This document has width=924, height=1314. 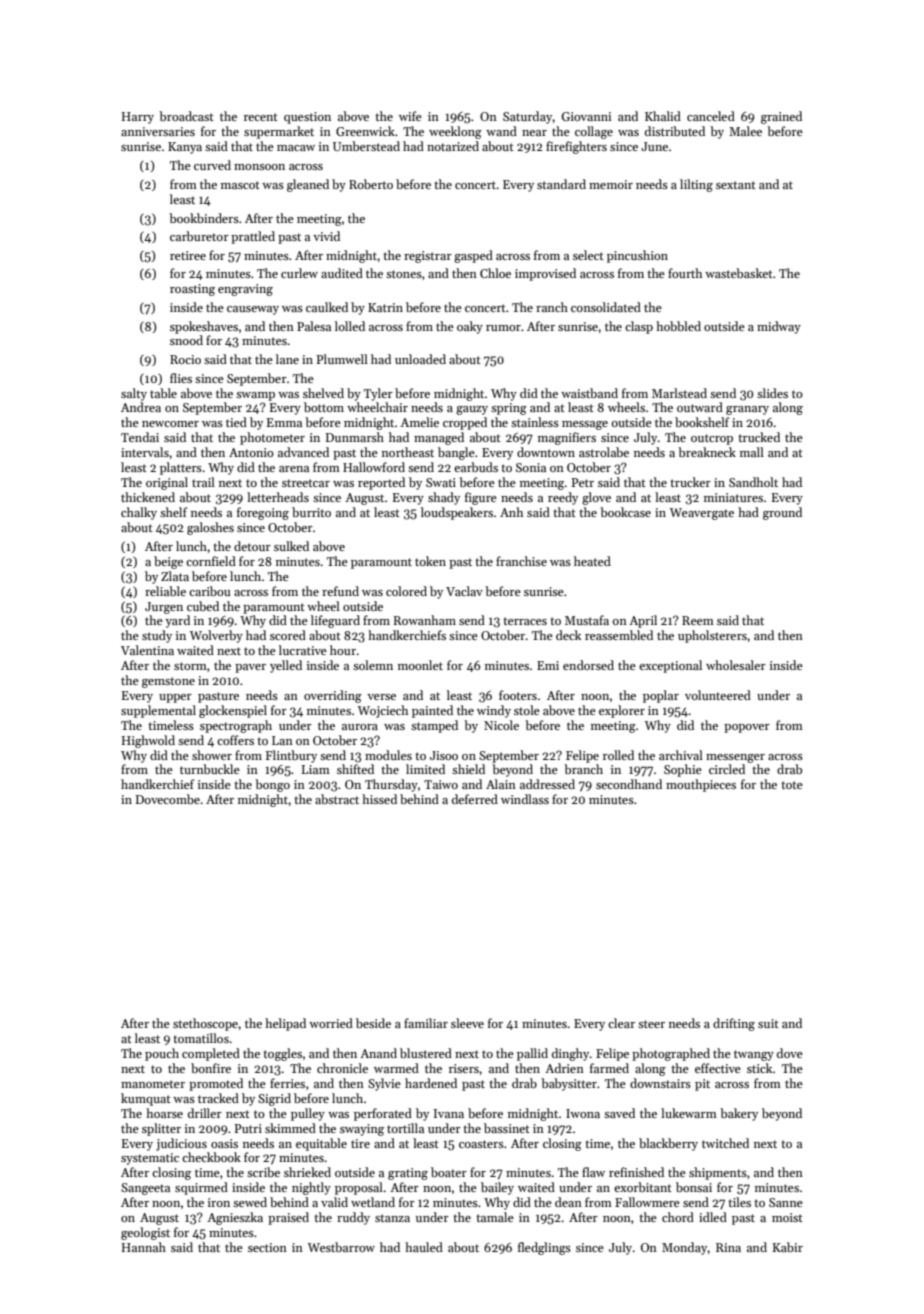 What do you see at coordinates (528, 117) in the document?
I see `Saturday` at bounding box center [528, 117].
